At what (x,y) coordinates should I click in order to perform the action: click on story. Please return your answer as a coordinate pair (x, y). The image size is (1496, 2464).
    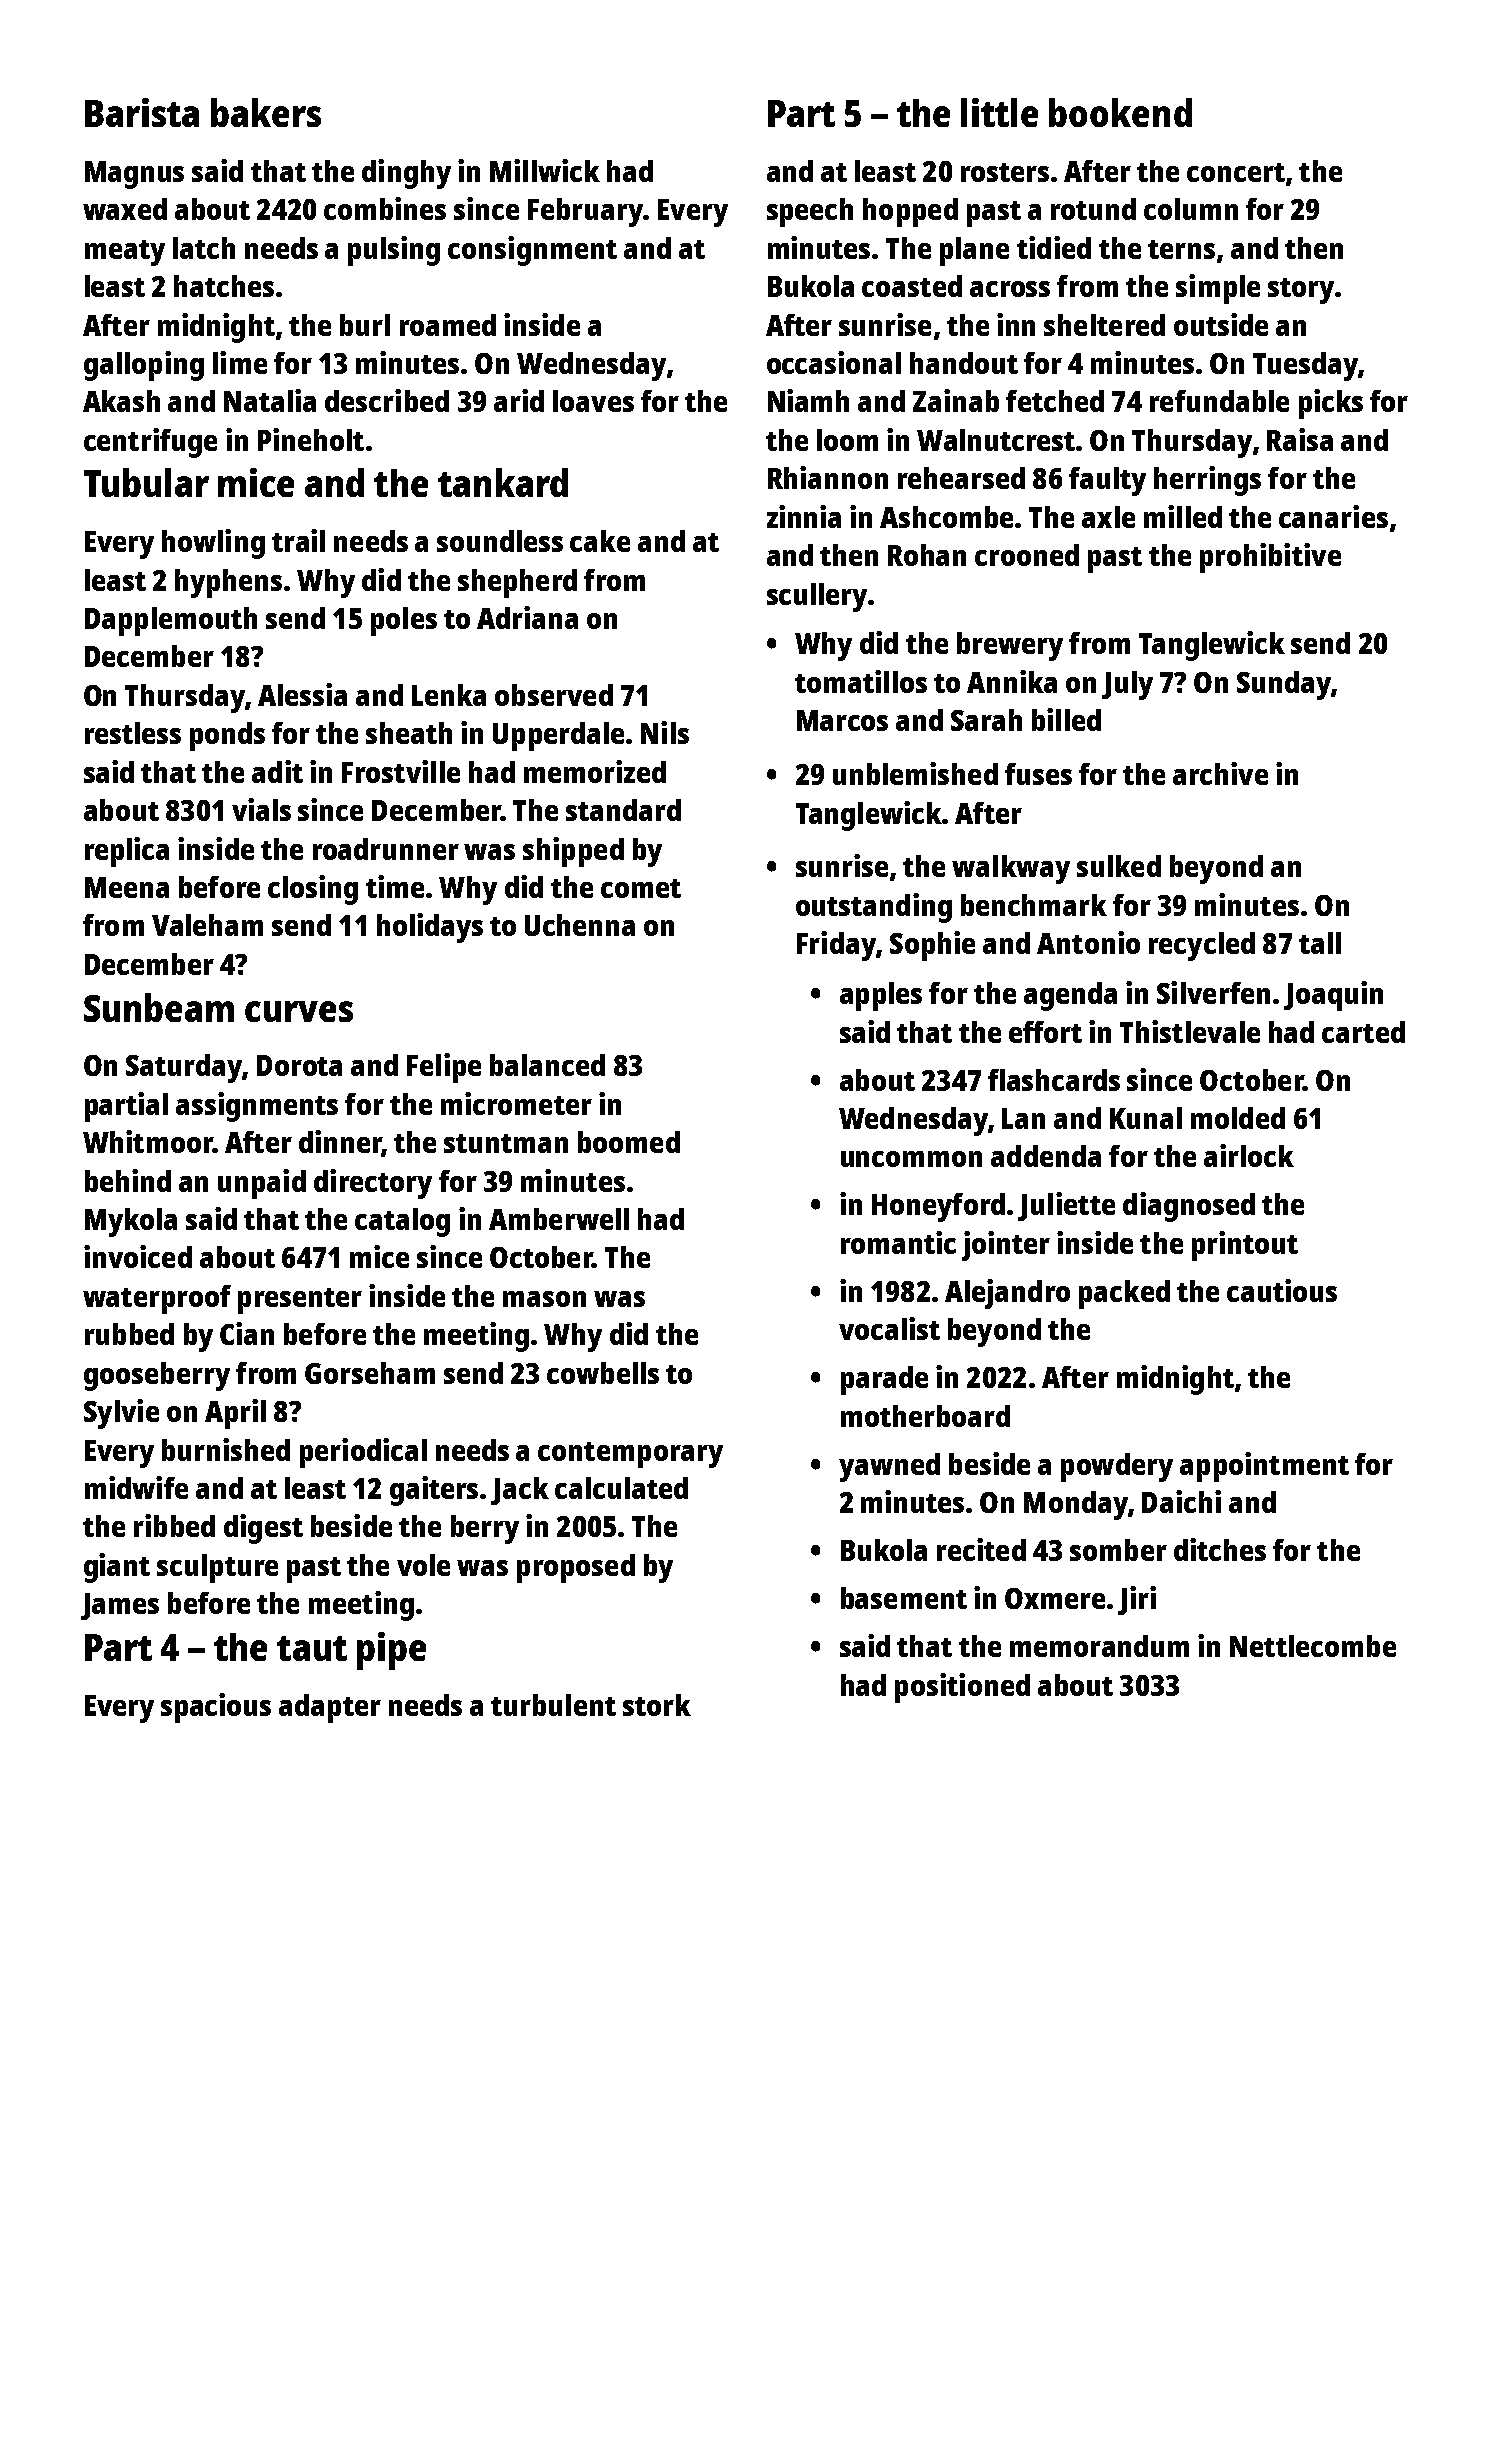
    Looking at the image, I should click on (1301, 291).
